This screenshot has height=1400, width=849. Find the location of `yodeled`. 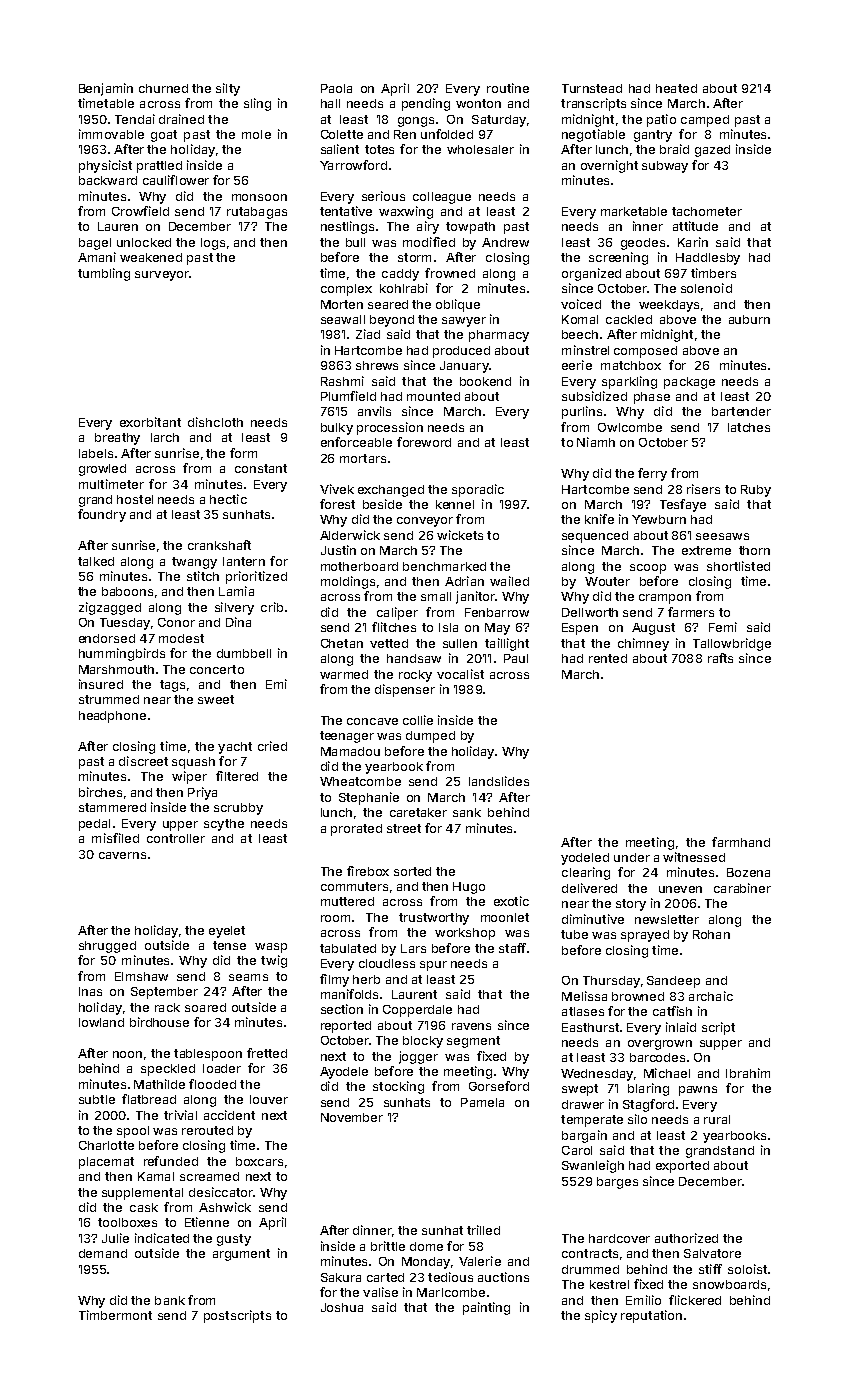

yodeled is located at coordinates (585, 859).
